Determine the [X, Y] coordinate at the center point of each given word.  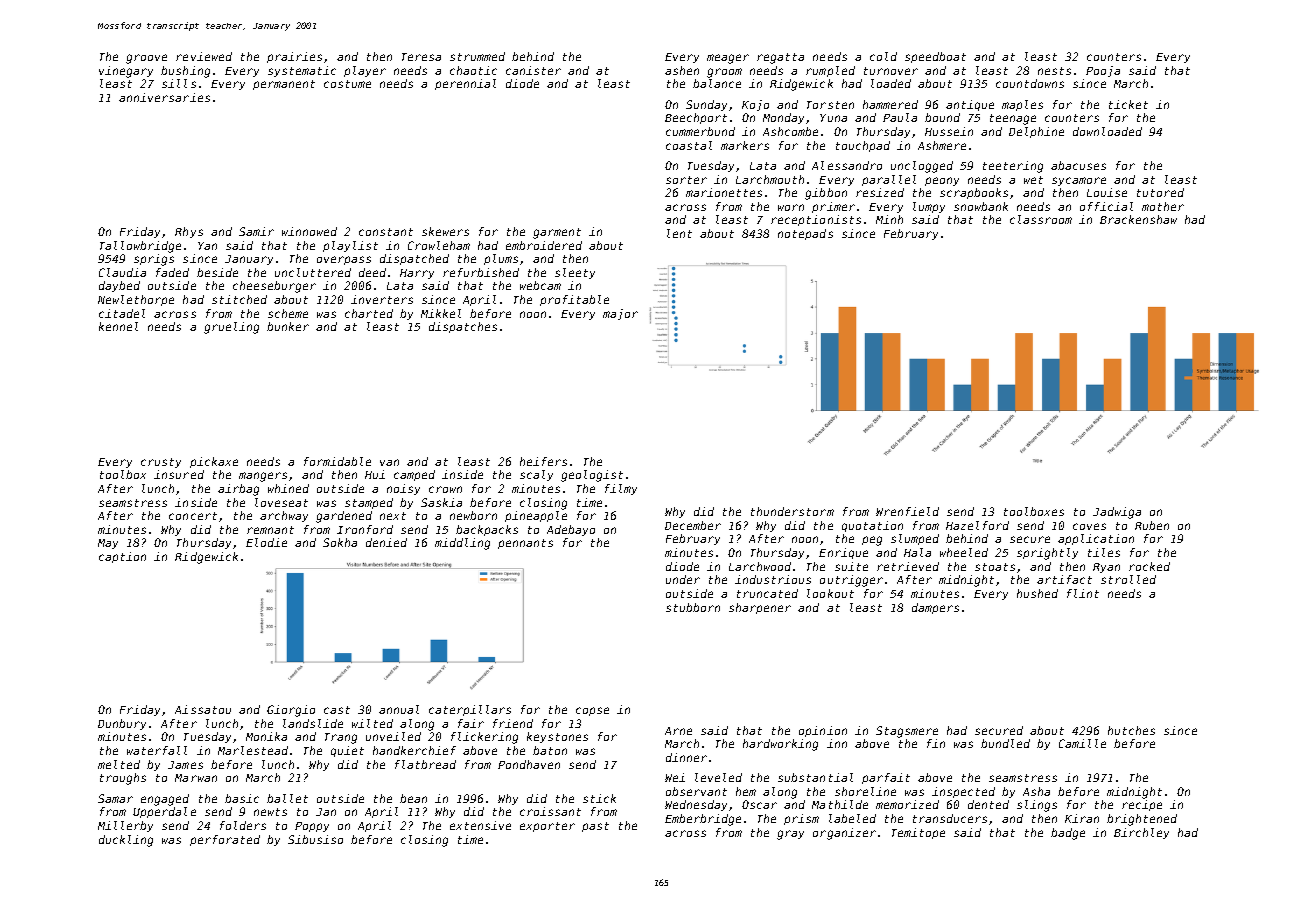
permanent [284, 85]
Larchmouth [770, 179]
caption [122, 557]
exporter [547, 827]
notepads [805, 234]
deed [372, 272]
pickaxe [214, 462]
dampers [935, 608]
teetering [1013, 167]
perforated [225, 840]
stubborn [693, 607]
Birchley [1141, 833]
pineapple [536, 516]
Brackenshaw [1138, 219]
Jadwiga [1117, 513]
